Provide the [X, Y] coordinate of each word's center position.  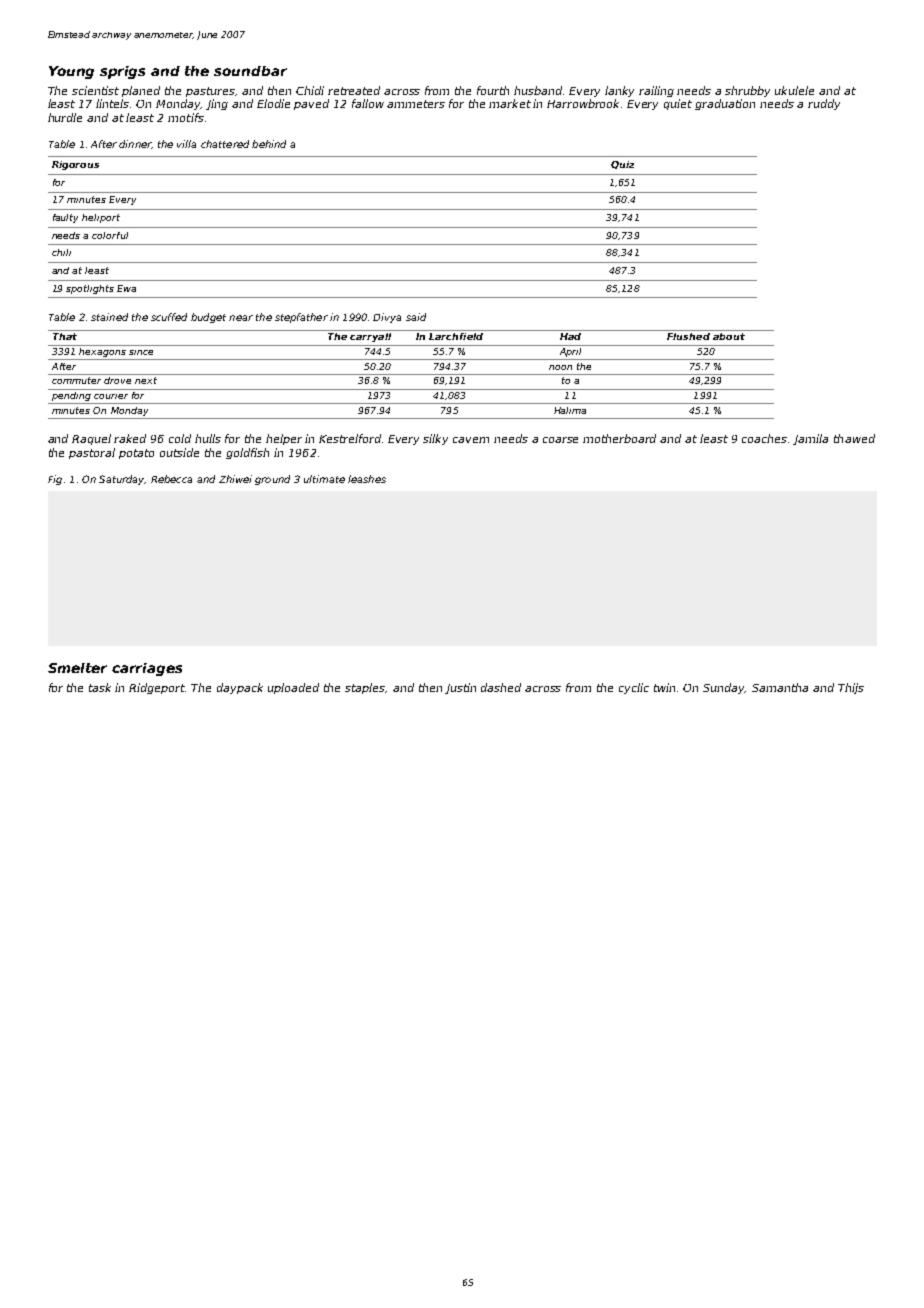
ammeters [416, 104]
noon [560, 367]
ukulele [794, 90]
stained [109, 317]
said [416, 317]
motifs [186, 117]
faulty [65, 218]
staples [365, 688]
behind [269, 144]
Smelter [77, 668]
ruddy [824, 104]
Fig [55, 480]
